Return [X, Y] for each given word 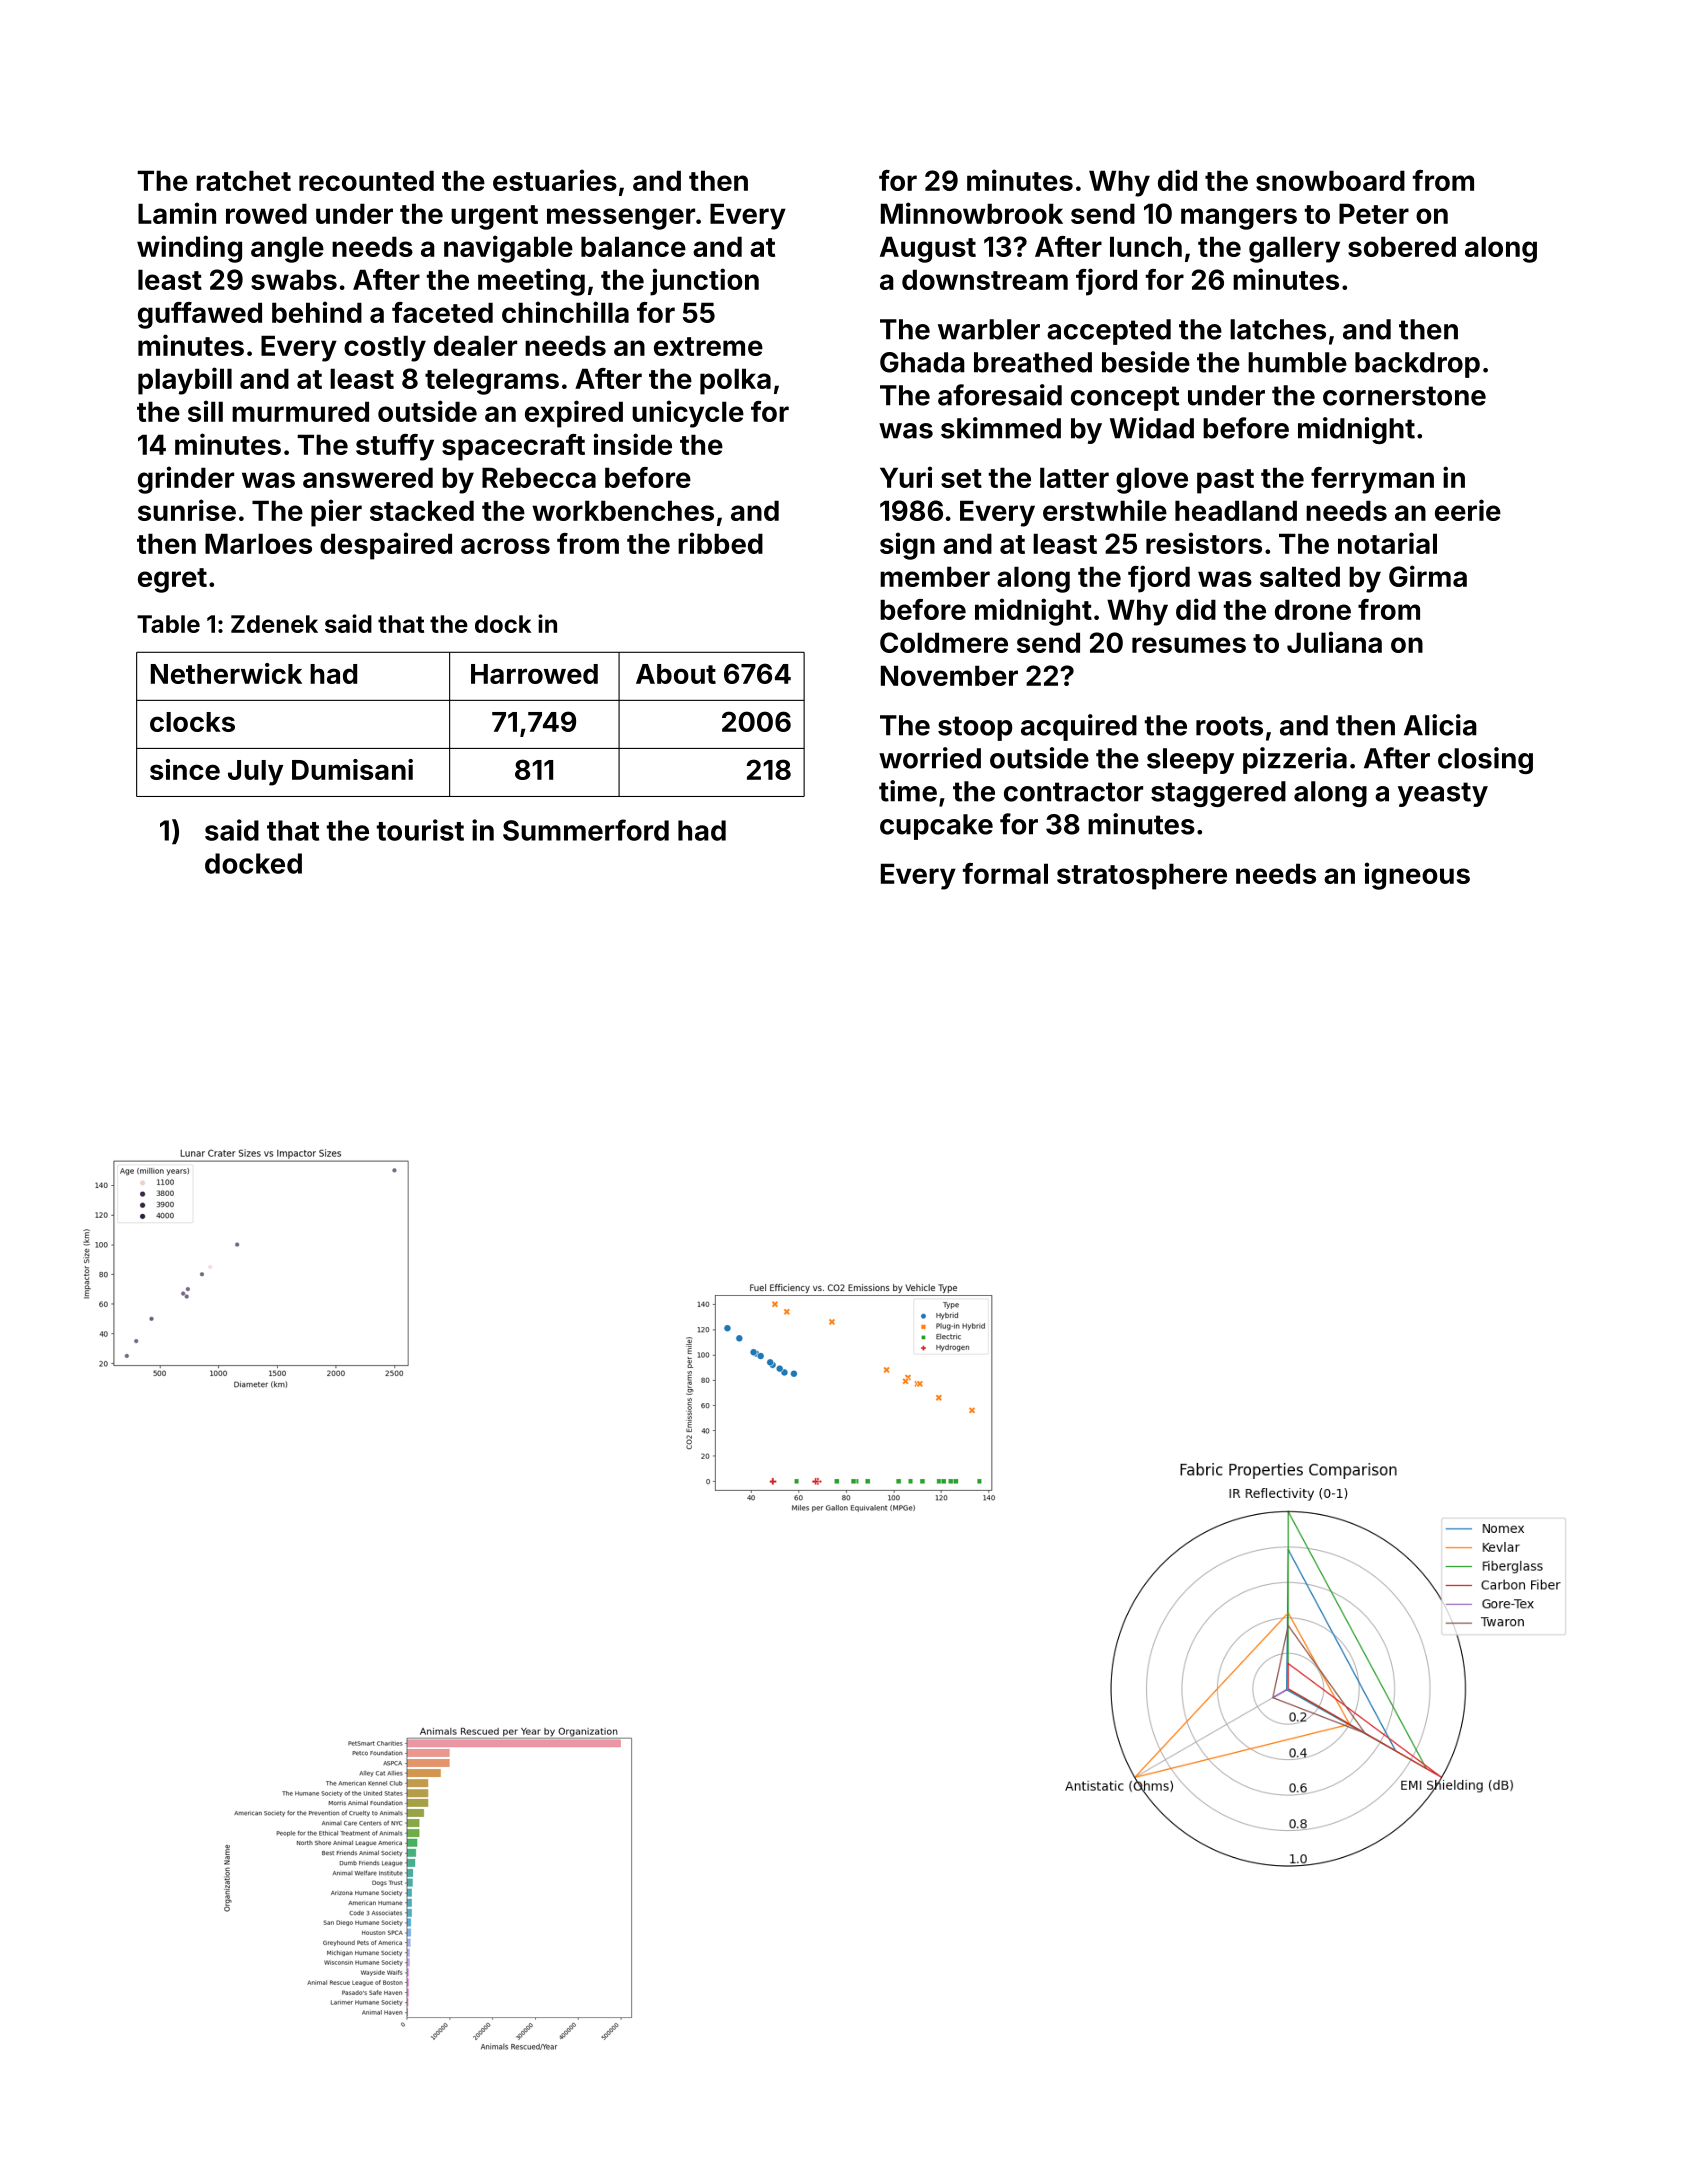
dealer [475, 345]
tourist [420, 830]
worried [930, 758]
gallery [1294, 249]
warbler [989, 329]
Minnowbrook [972, 213]
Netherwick [226, 673]
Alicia [1440, 725]
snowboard [1330, 180]
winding [189, 249]
